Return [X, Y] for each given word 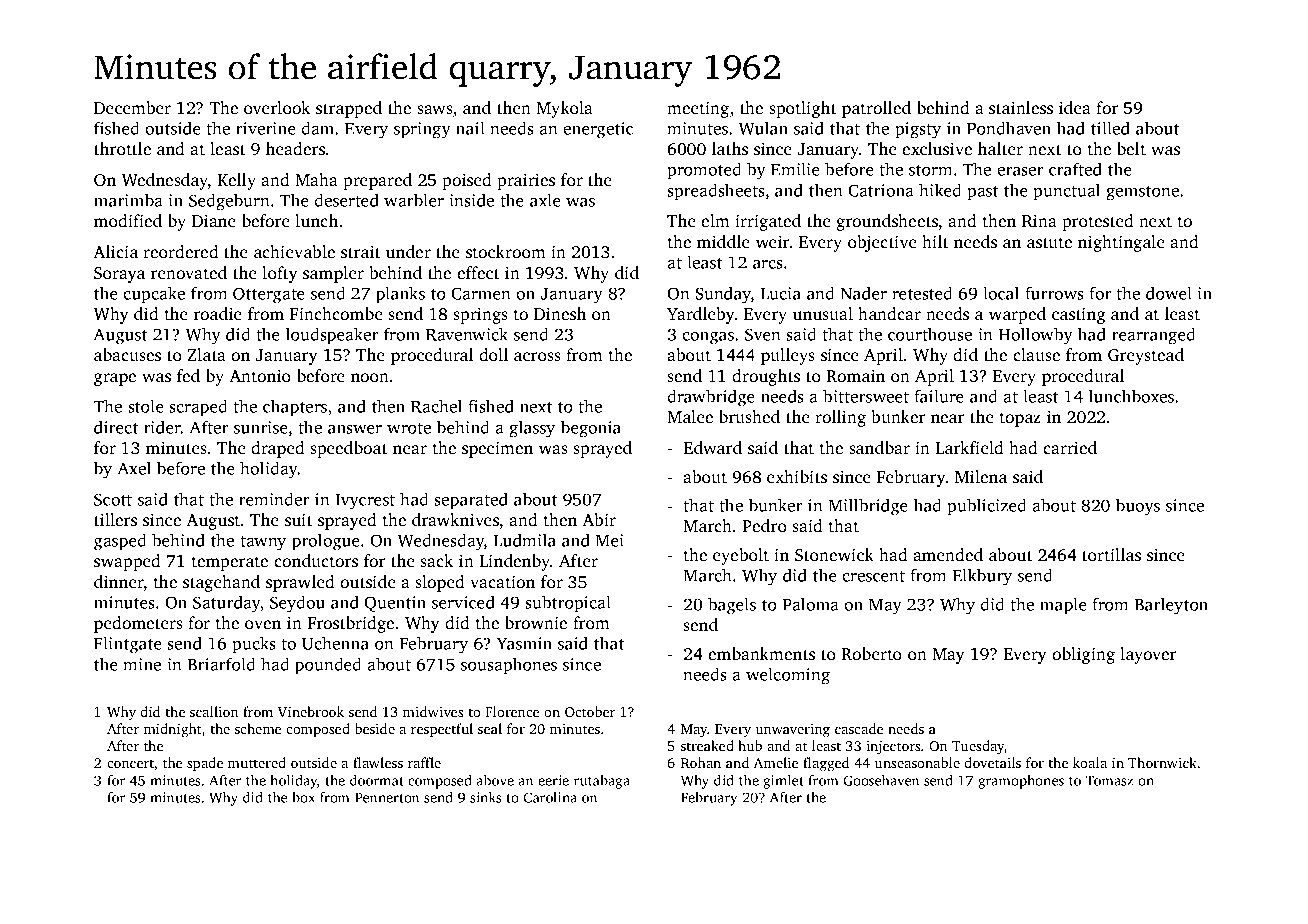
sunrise [261, 427]
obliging [1083, 655]
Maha [316, 179]
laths [730, 148]
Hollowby [1035, 336]
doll [493, 354]
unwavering [793, 731]
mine [142, 664]
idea [1075, 107]
